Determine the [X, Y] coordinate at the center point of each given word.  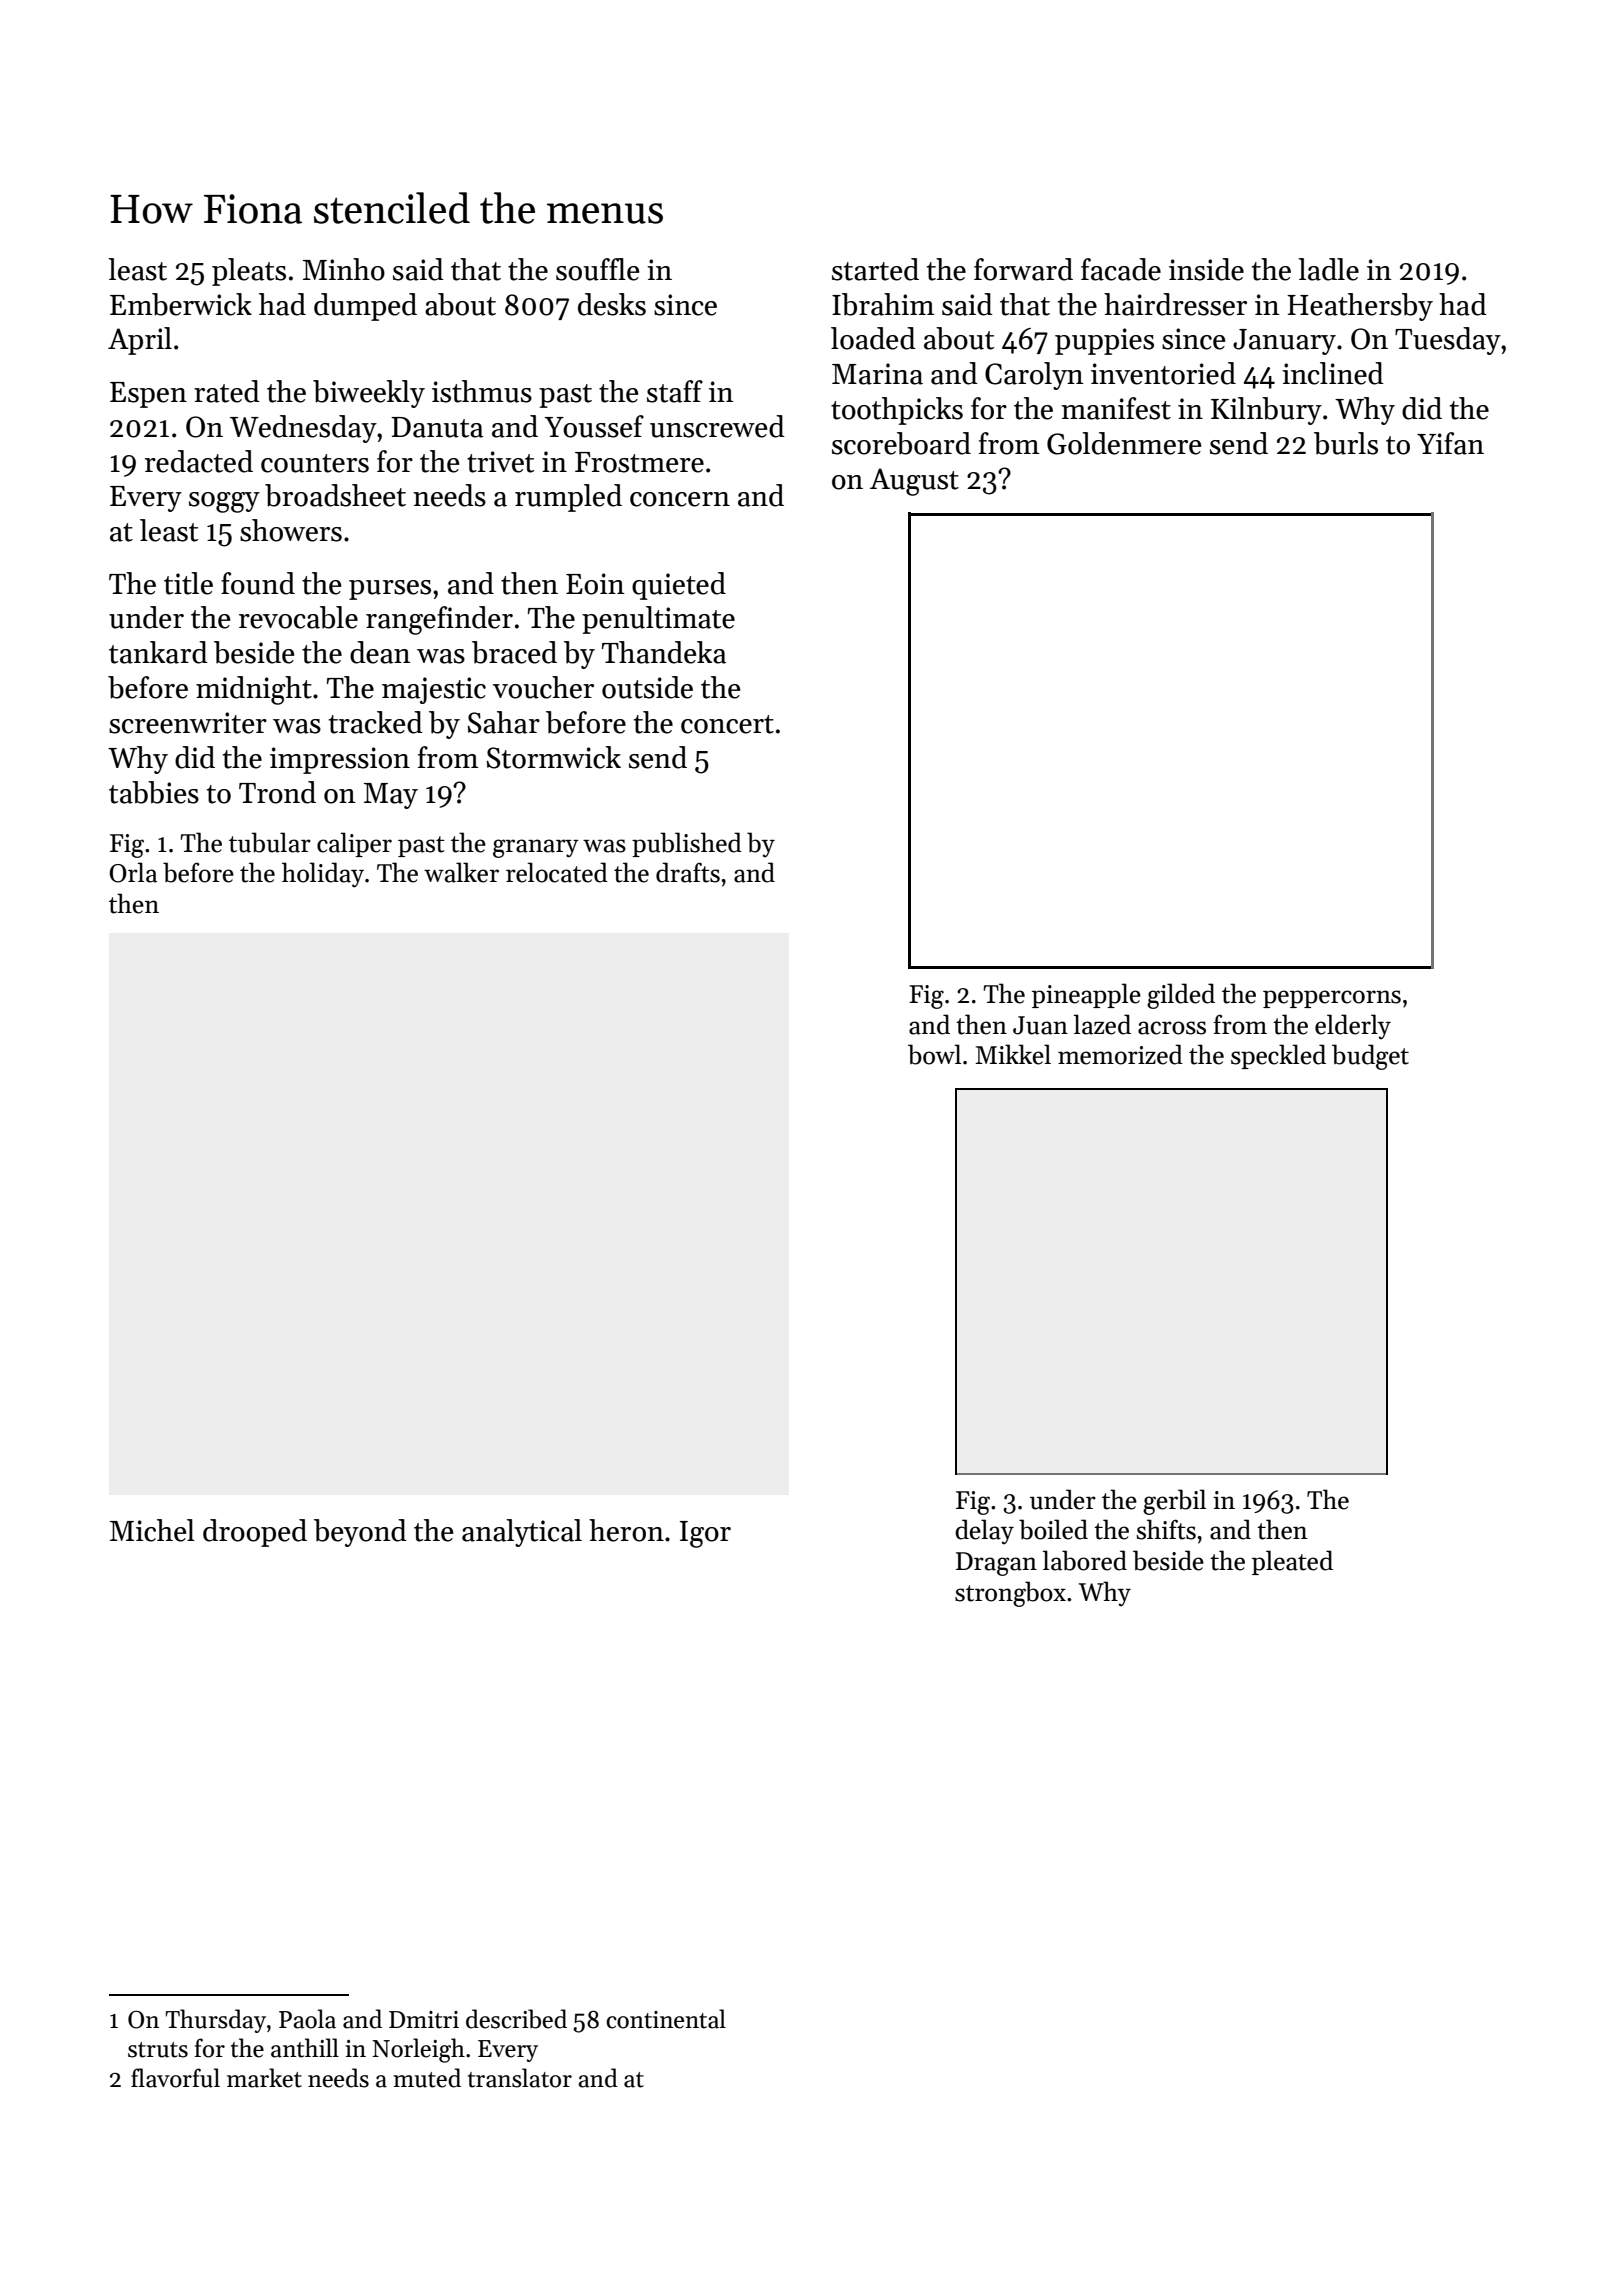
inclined [1333, 373]
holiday [323, 875]
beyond [360, 1533]
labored [1085, 1560]
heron [626, 1530]
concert [727, 724]
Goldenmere [1124, 443]
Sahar [504, 722]
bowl [934, 1054]
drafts [688, 872]
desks [612, 304]
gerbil [1174, 1502]
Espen [148, 395]
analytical [522, 1533]
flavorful [175, 2078]
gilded [1181, 996]
